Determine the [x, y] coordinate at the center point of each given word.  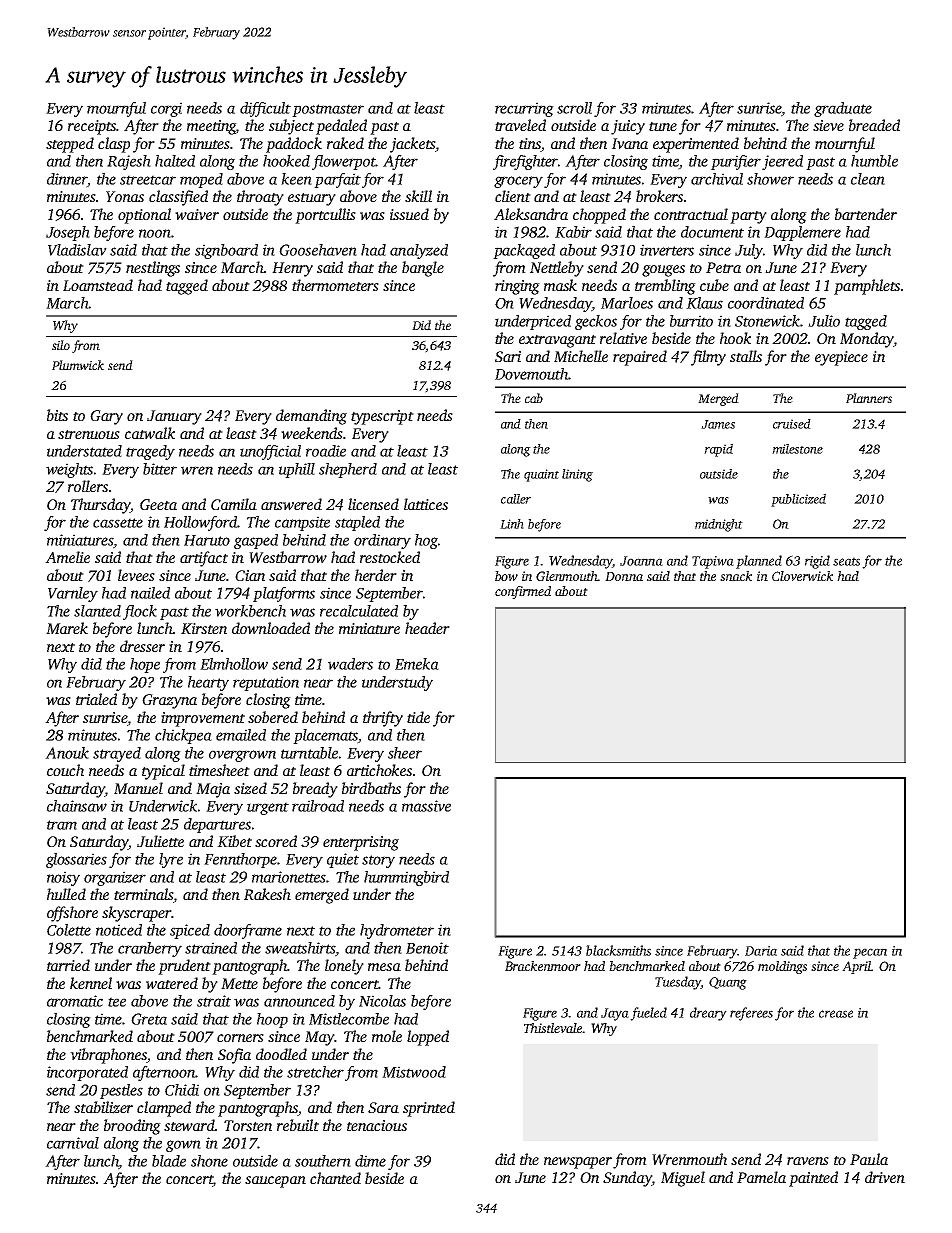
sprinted [429, 1109]
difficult [265, 109]
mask [560, 285]
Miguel [683, 1179]
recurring [524, 109]
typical [163, 772]
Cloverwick [802, 576]
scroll [574, 108]
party [748, 217]
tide [418, 717]
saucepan [275, 1182]
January [174, 417]
